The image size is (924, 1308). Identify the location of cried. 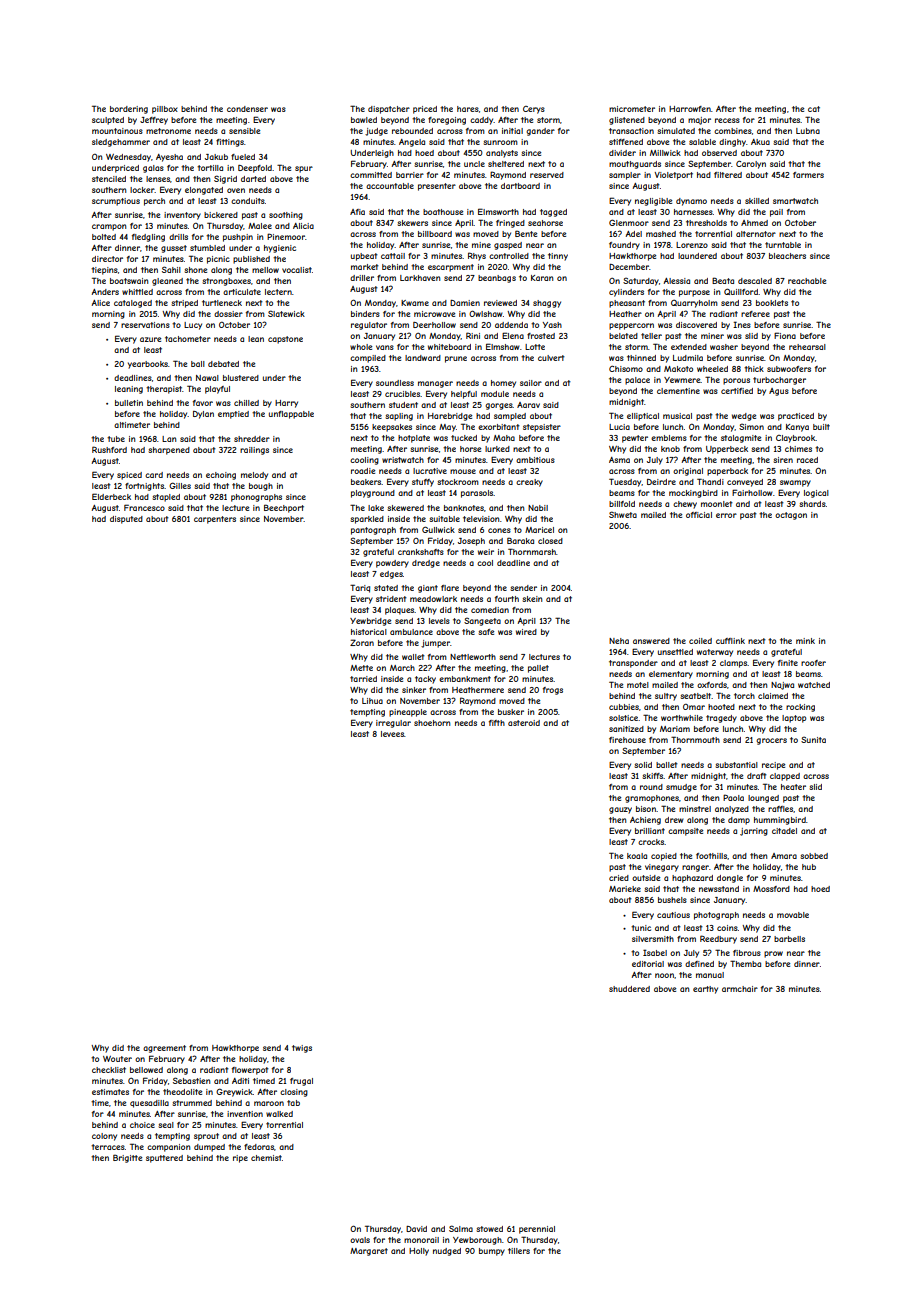
(619, 878).
